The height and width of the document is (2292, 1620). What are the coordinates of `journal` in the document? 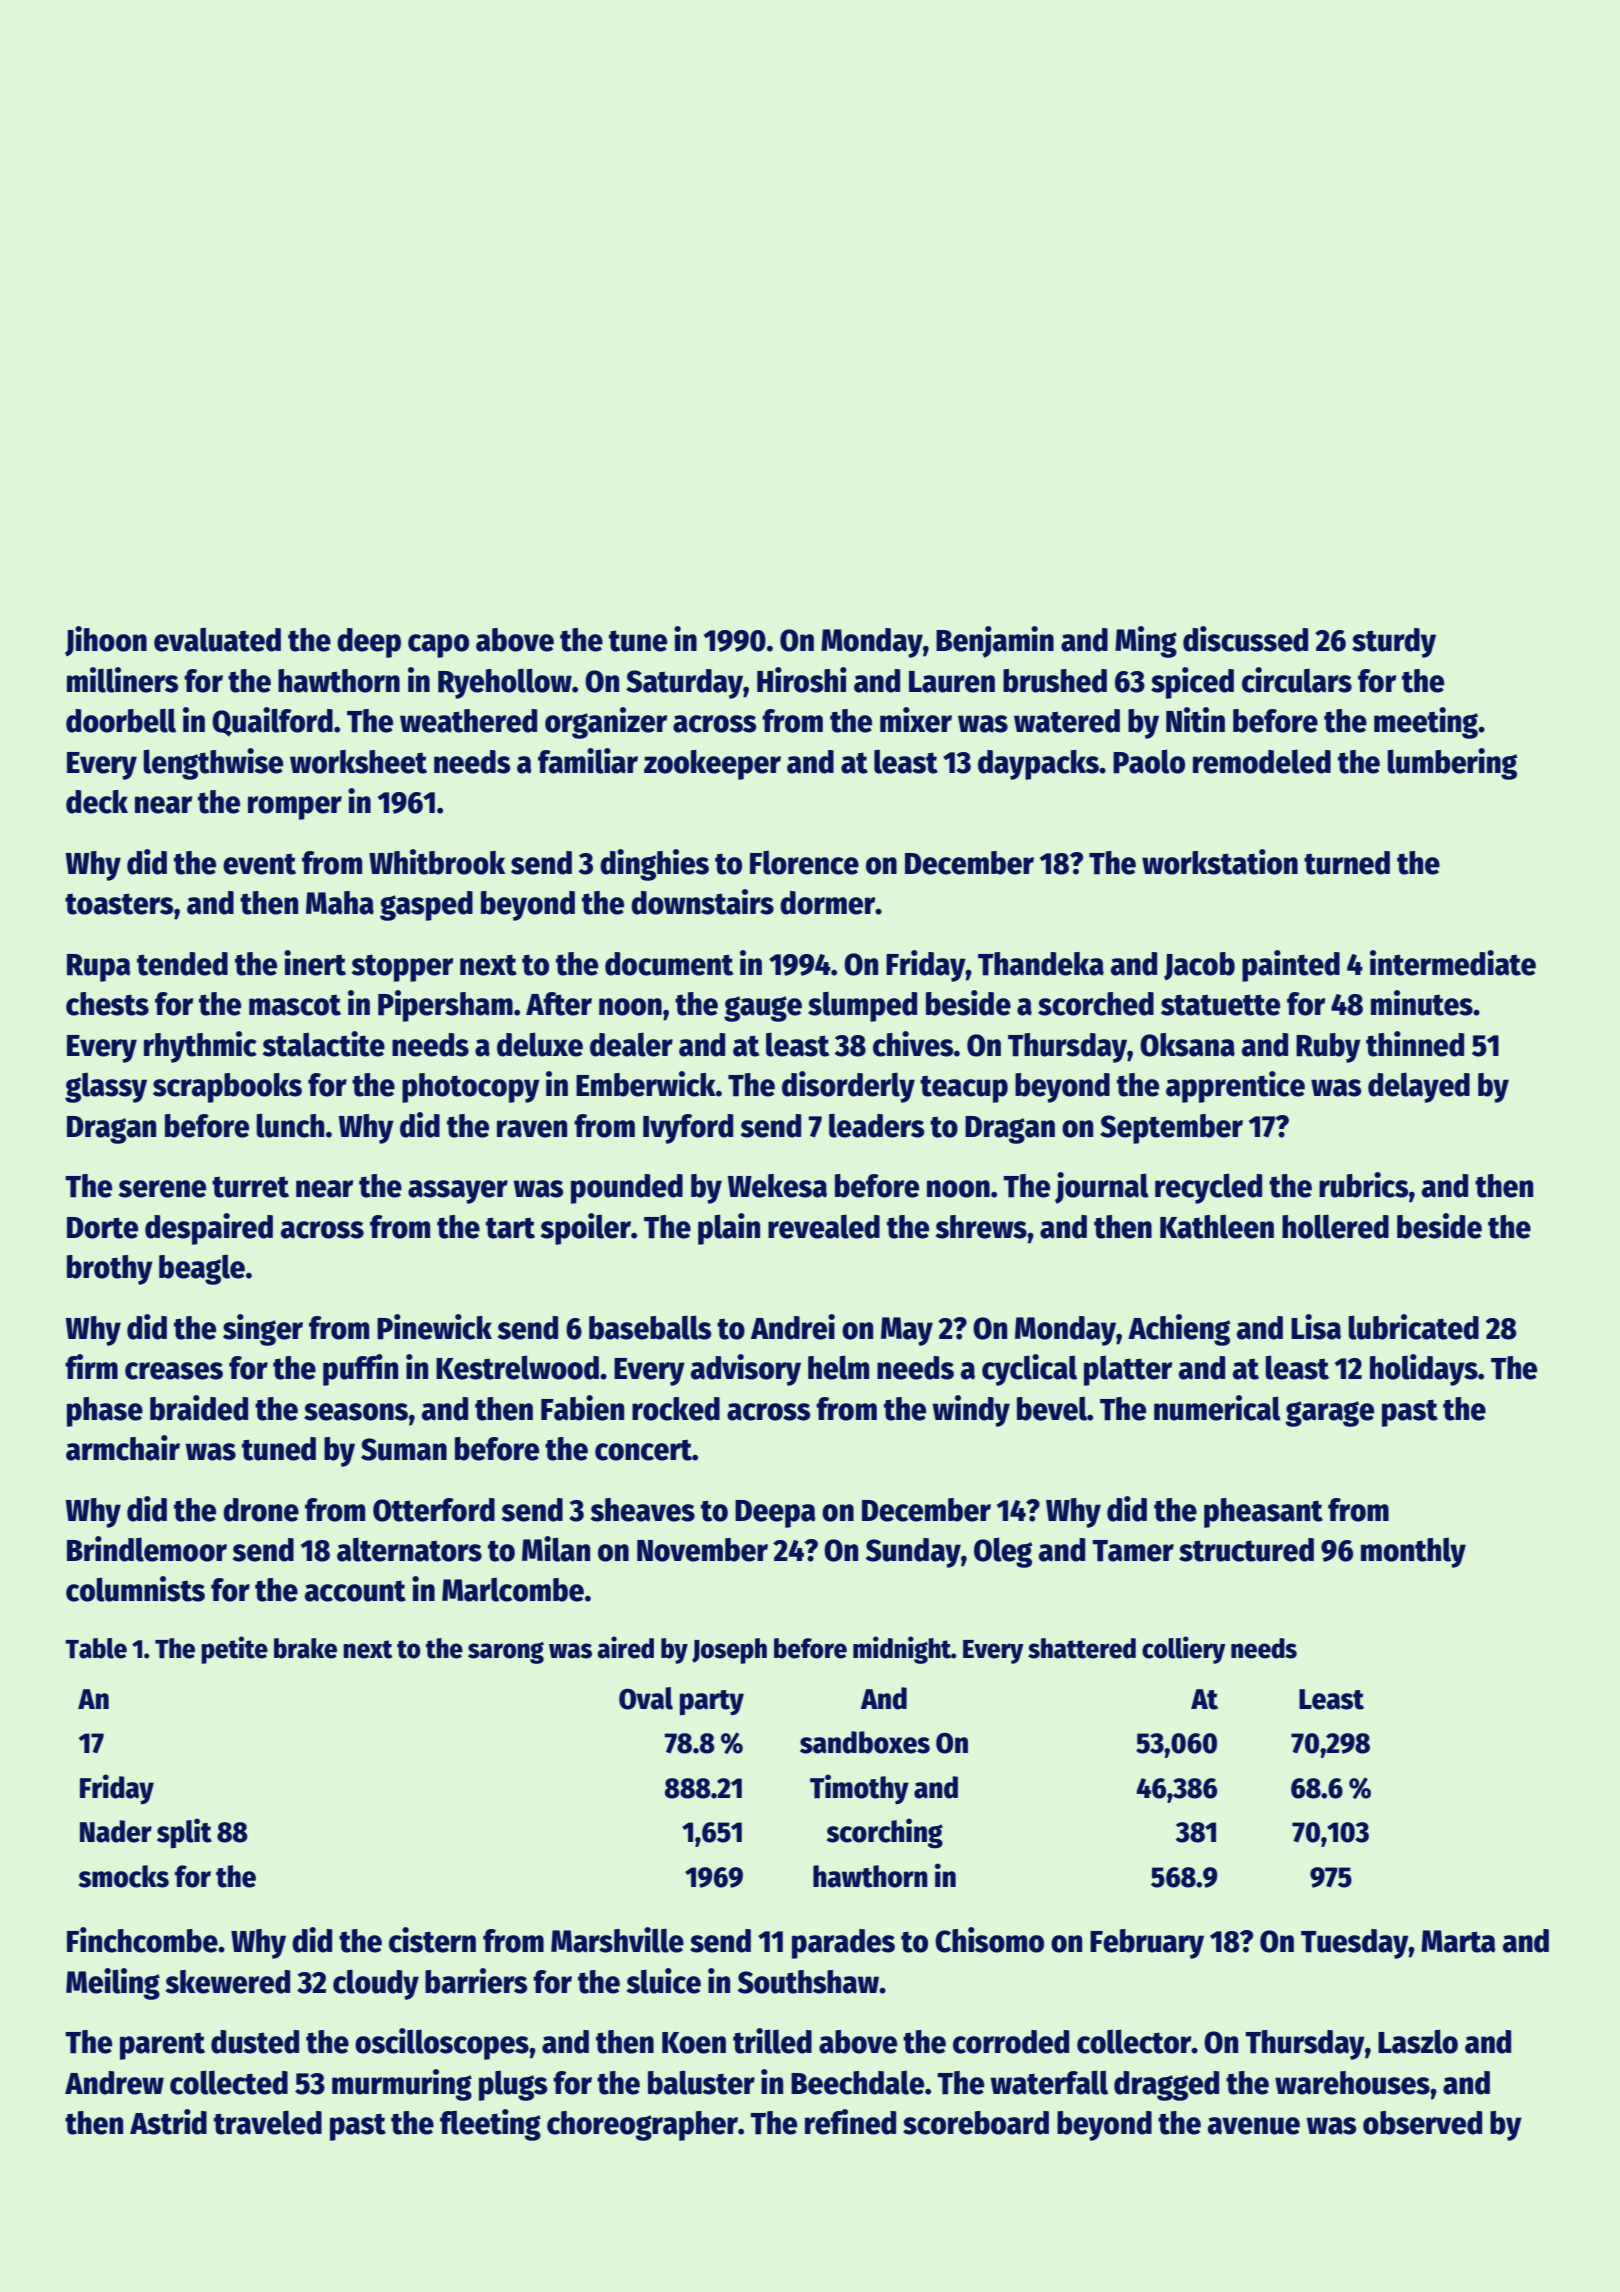 It's located at (1102, 1188).
